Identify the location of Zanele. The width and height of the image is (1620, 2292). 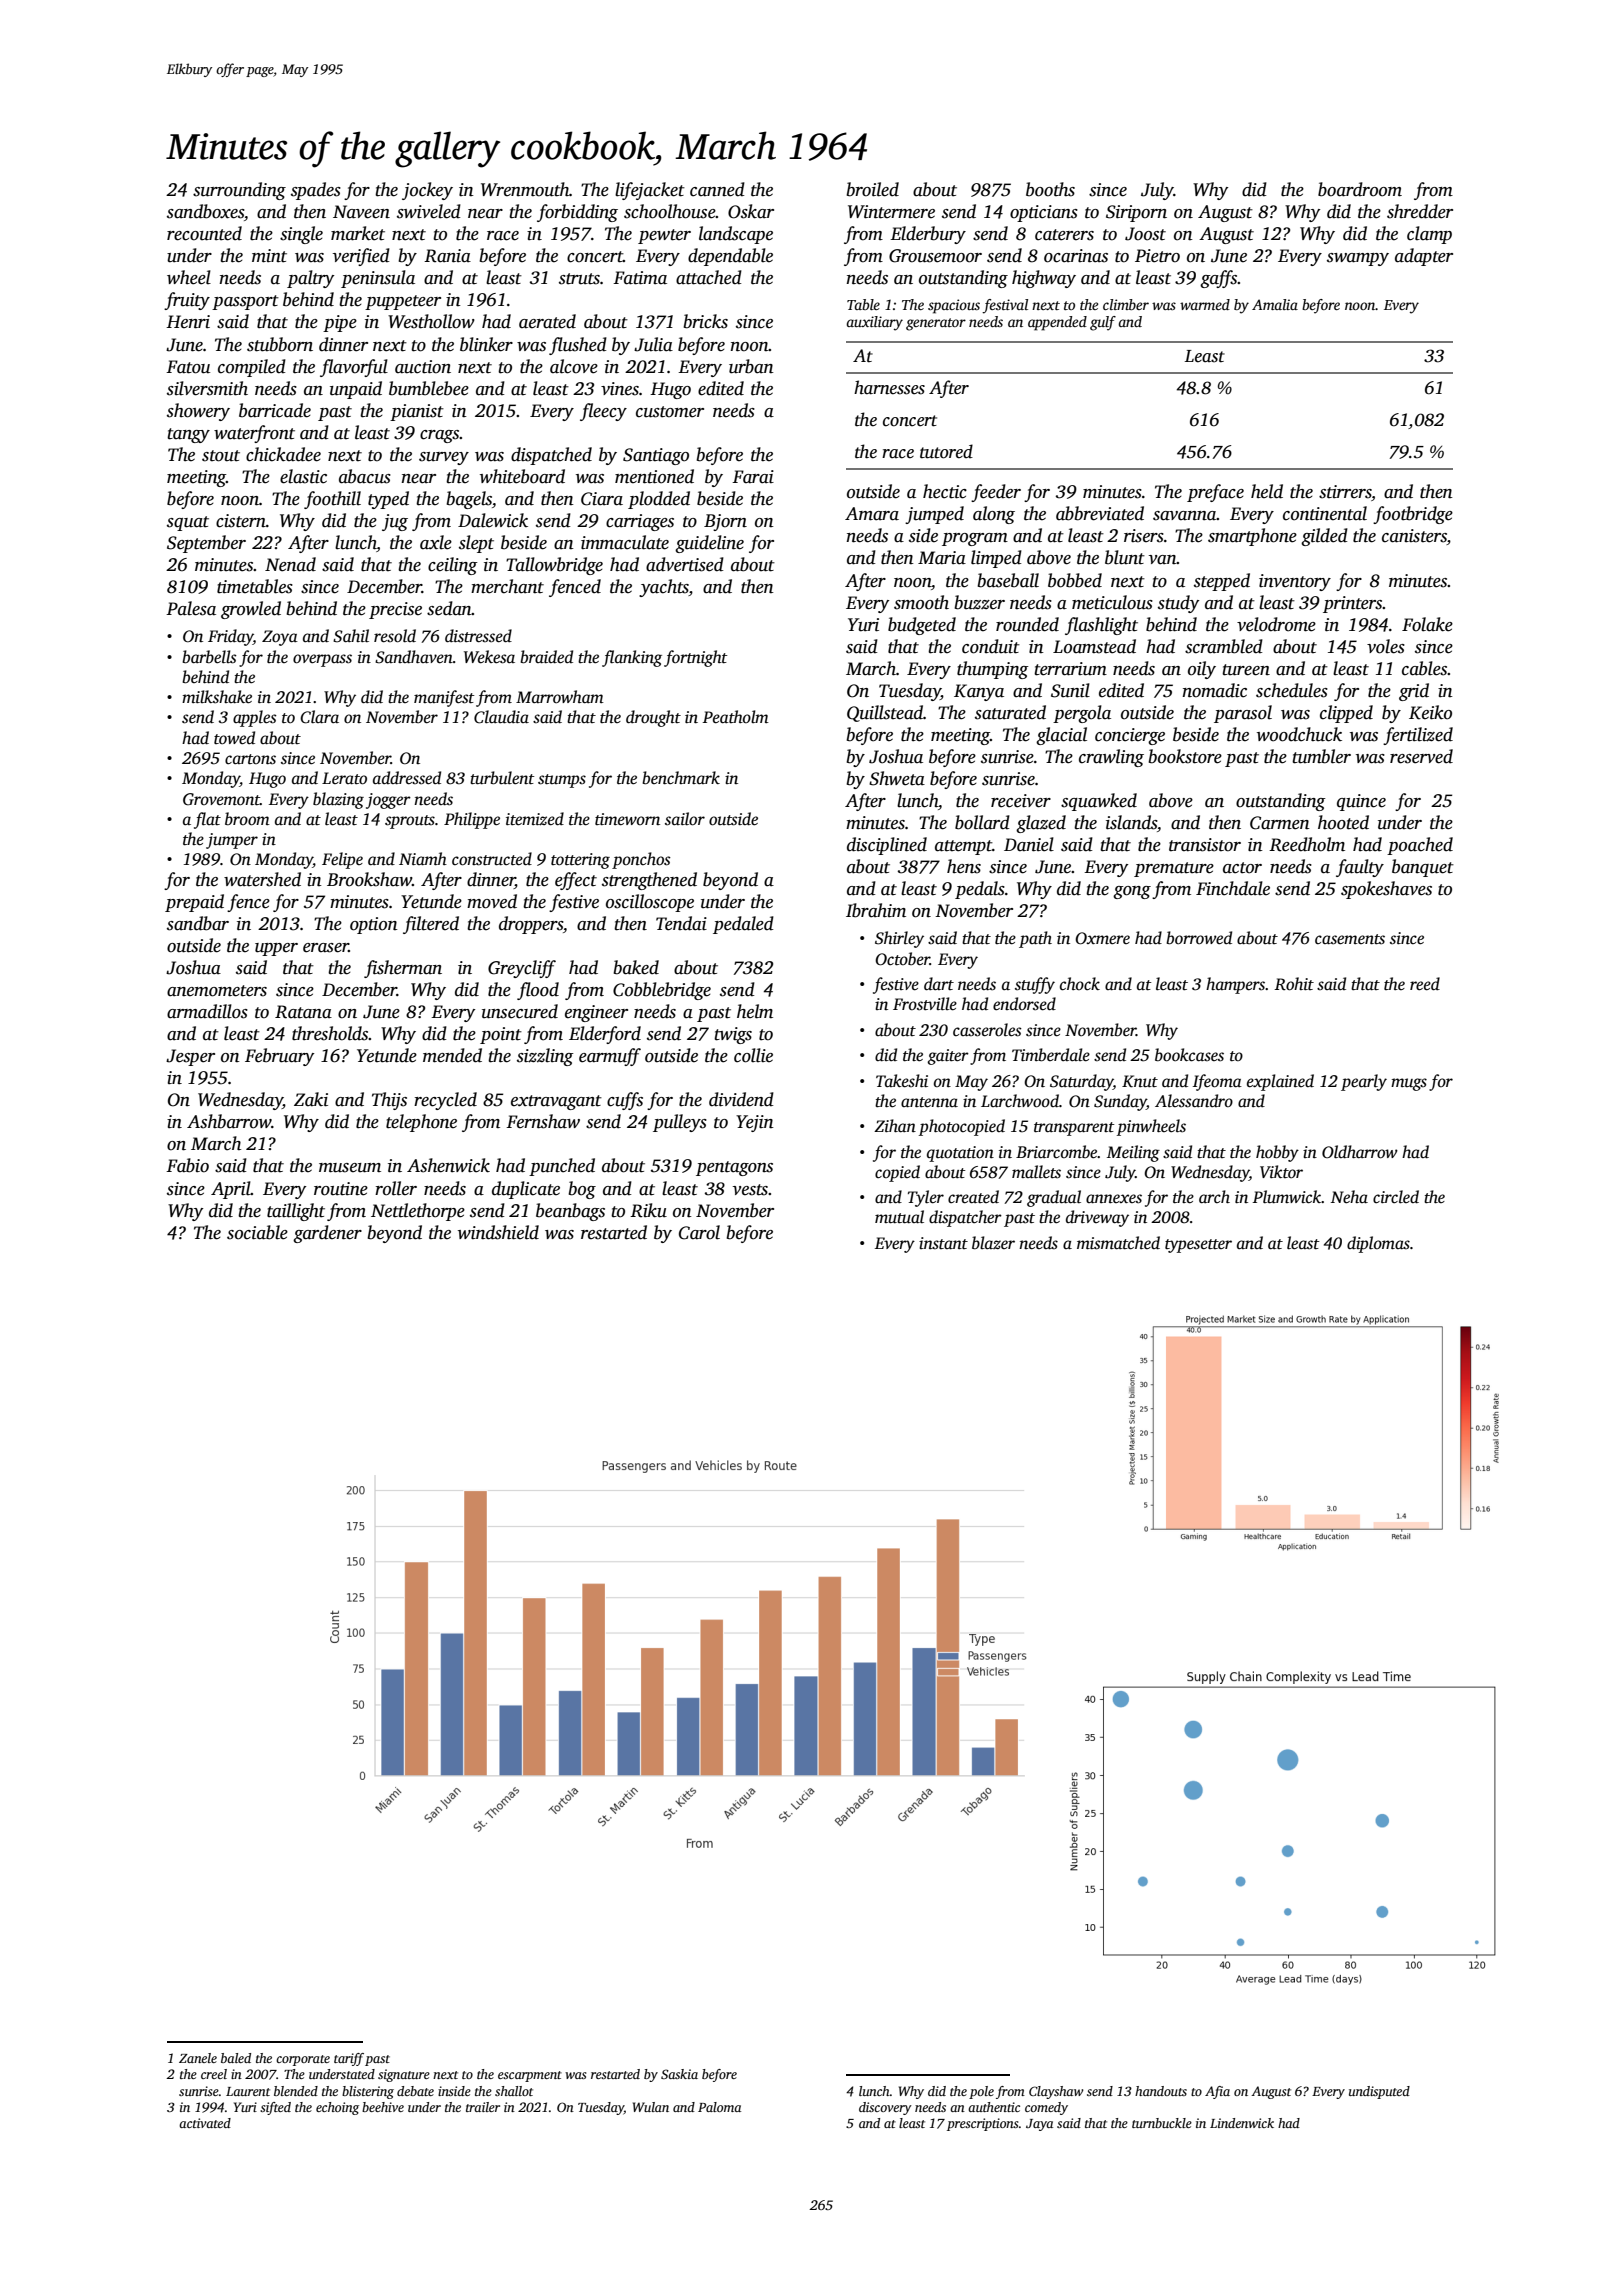
(198, 2058).
